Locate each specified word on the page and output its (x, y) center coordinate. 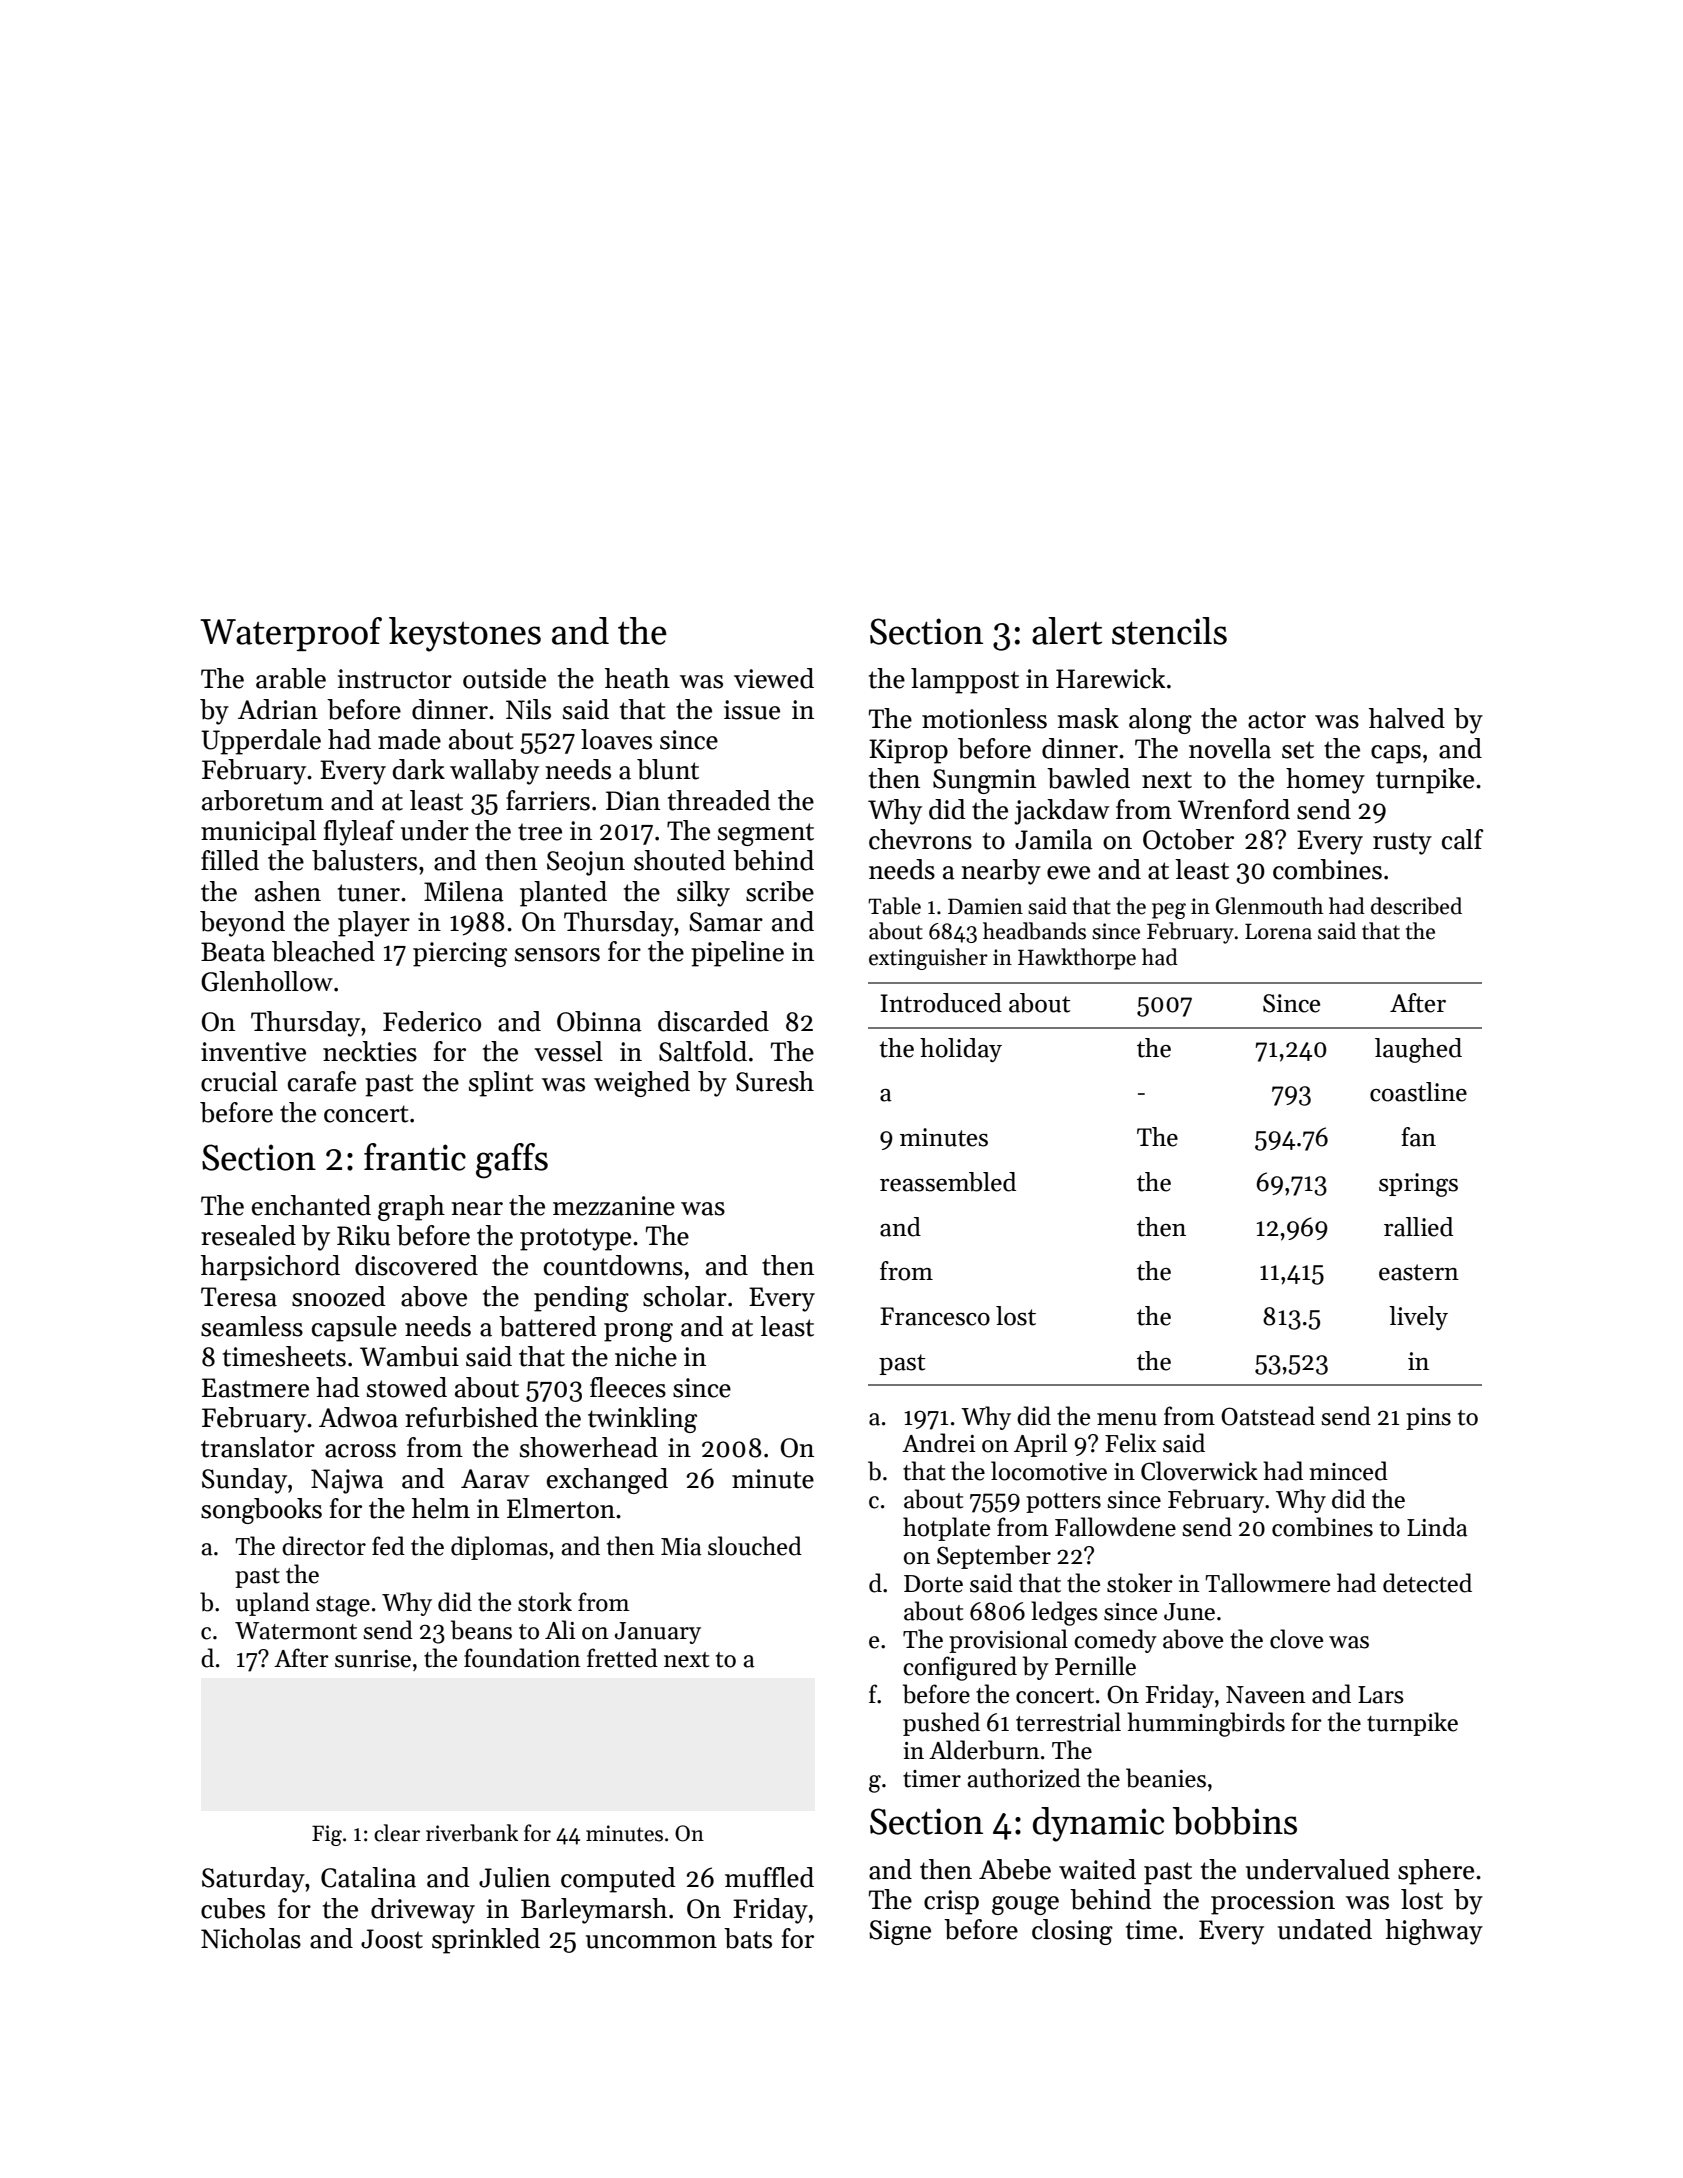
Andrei (939, 1443)
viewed (774, 678)
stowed (407, 1387)
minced (1348, 1471)
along (1160, 721)
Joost (392, 1939)
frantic (415, 1157)
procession (1273, 1902)
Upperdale (261, 742)
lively (1418, 1318)
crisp (951, 1902)
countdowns (613, 1265)
